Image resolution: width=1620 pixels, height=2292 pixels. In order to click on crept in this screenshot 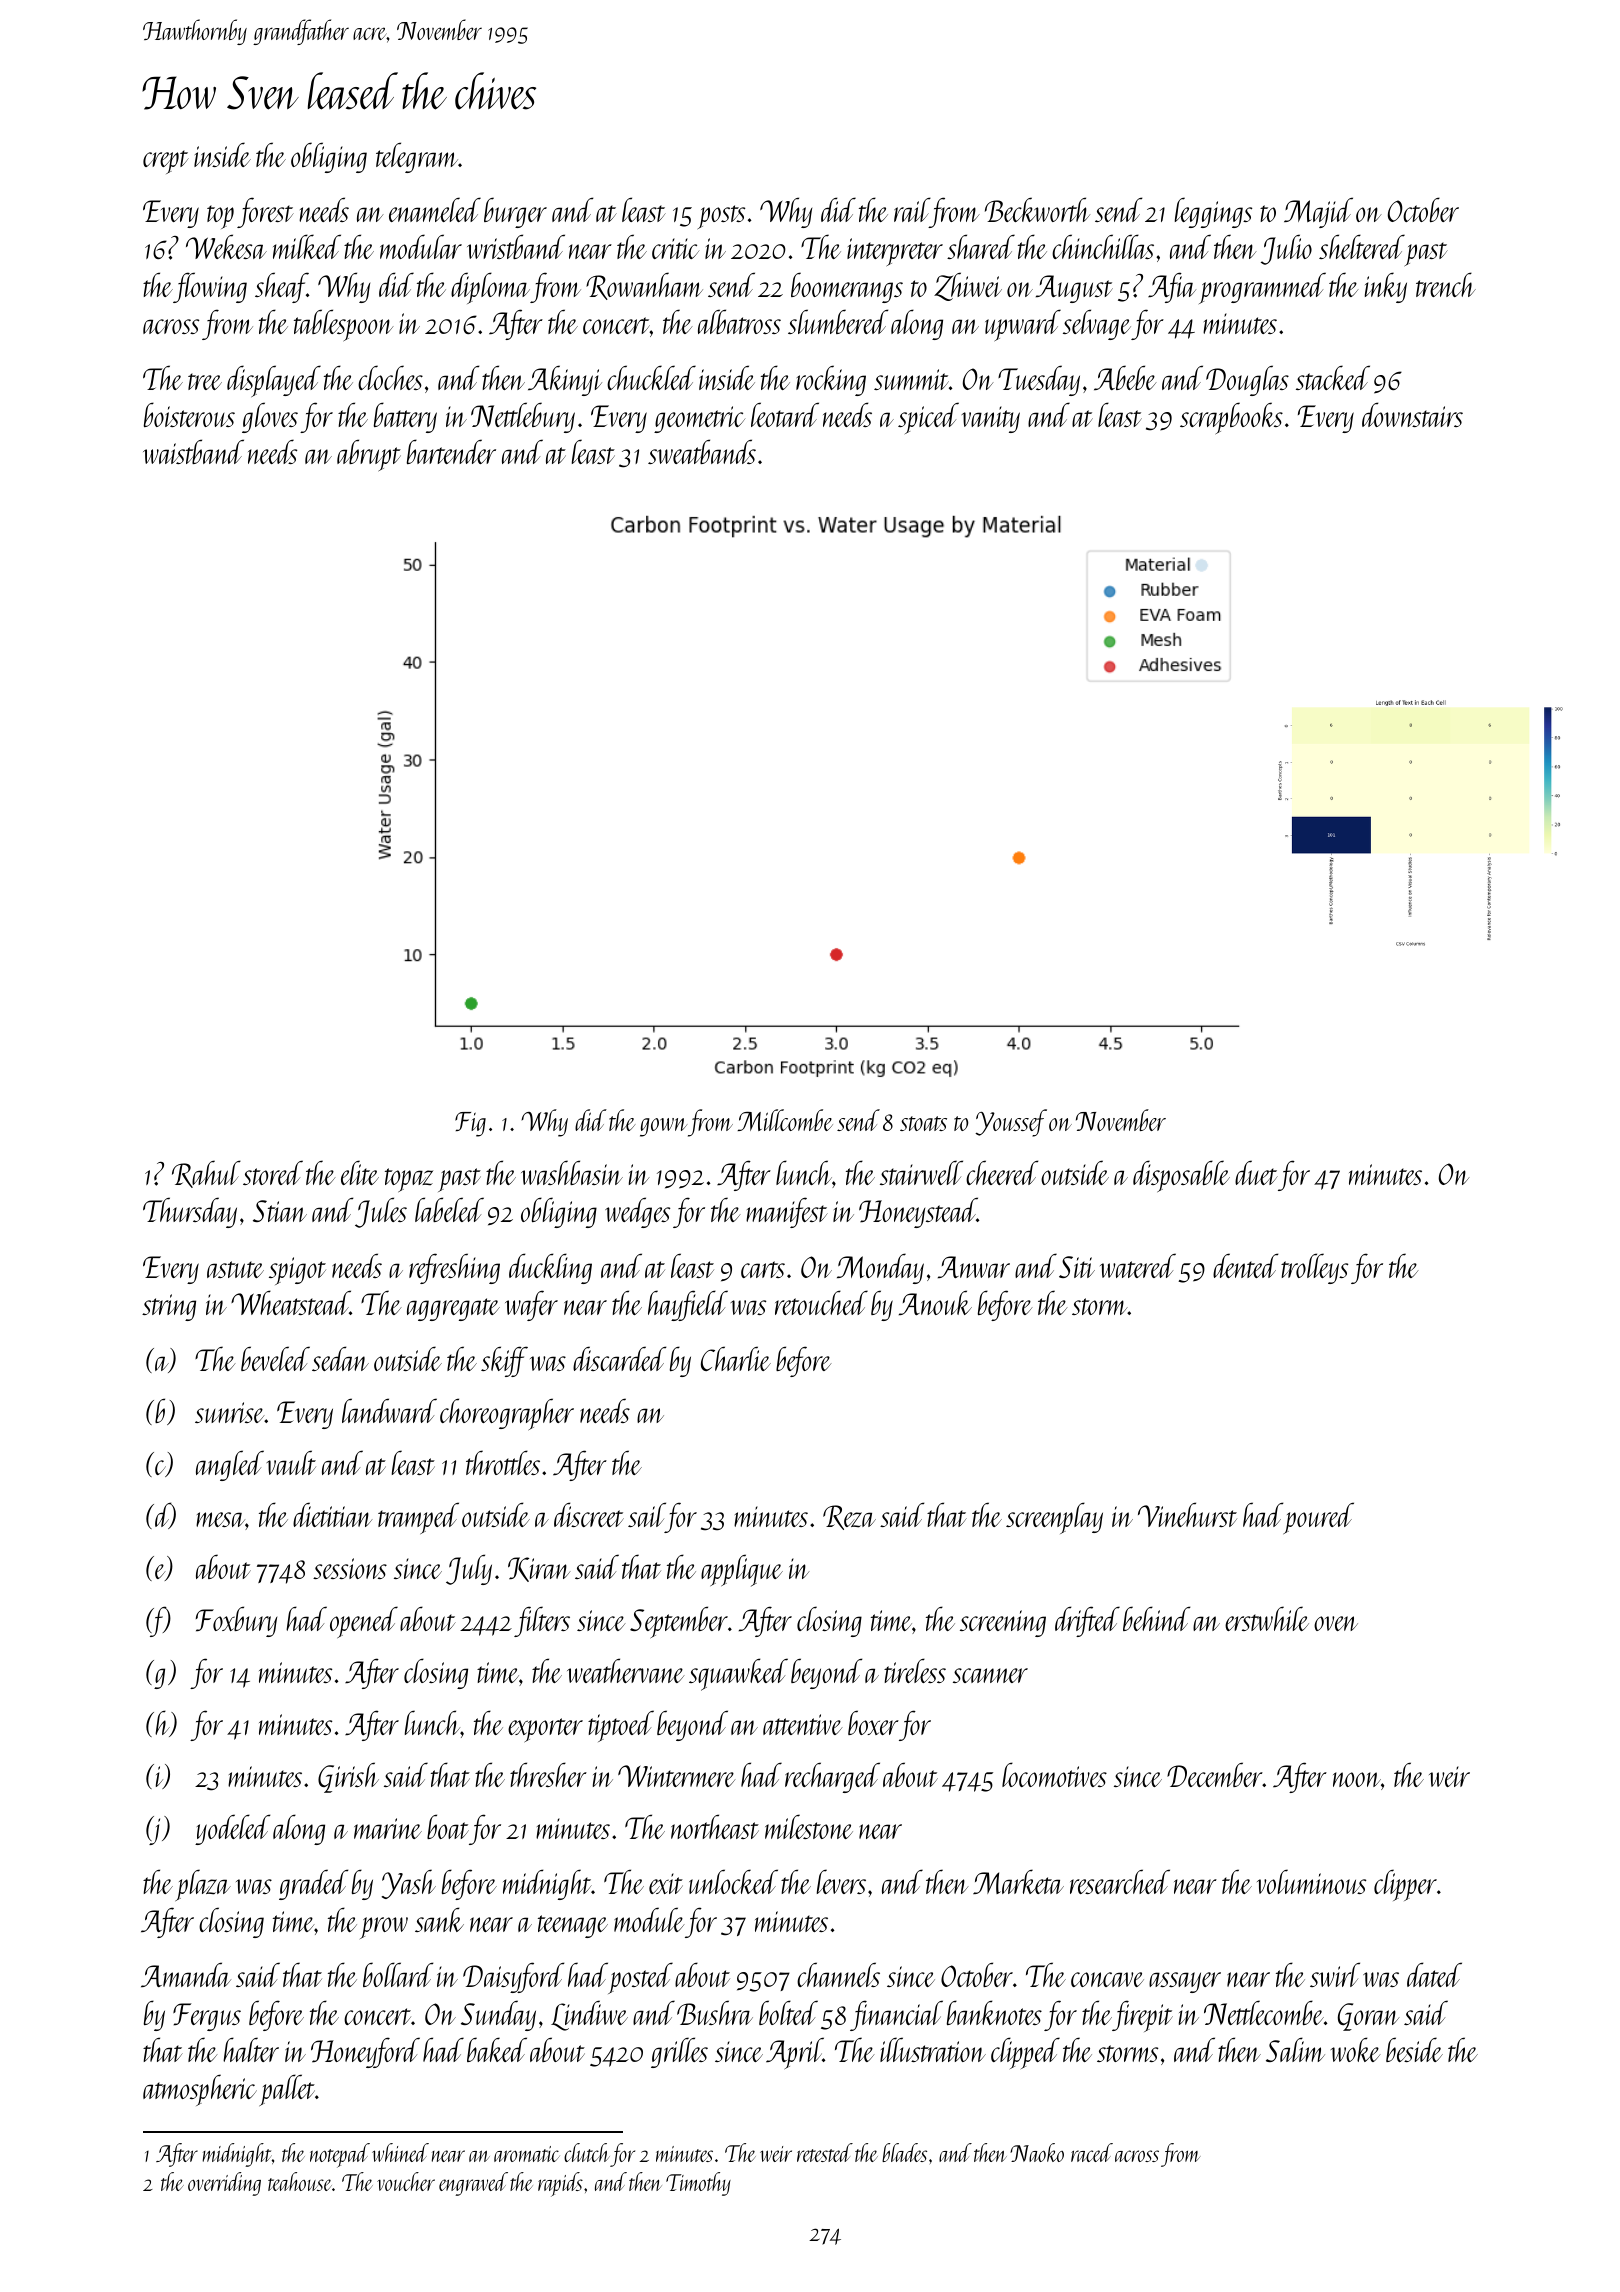, I will do `click(166, 162)`.
